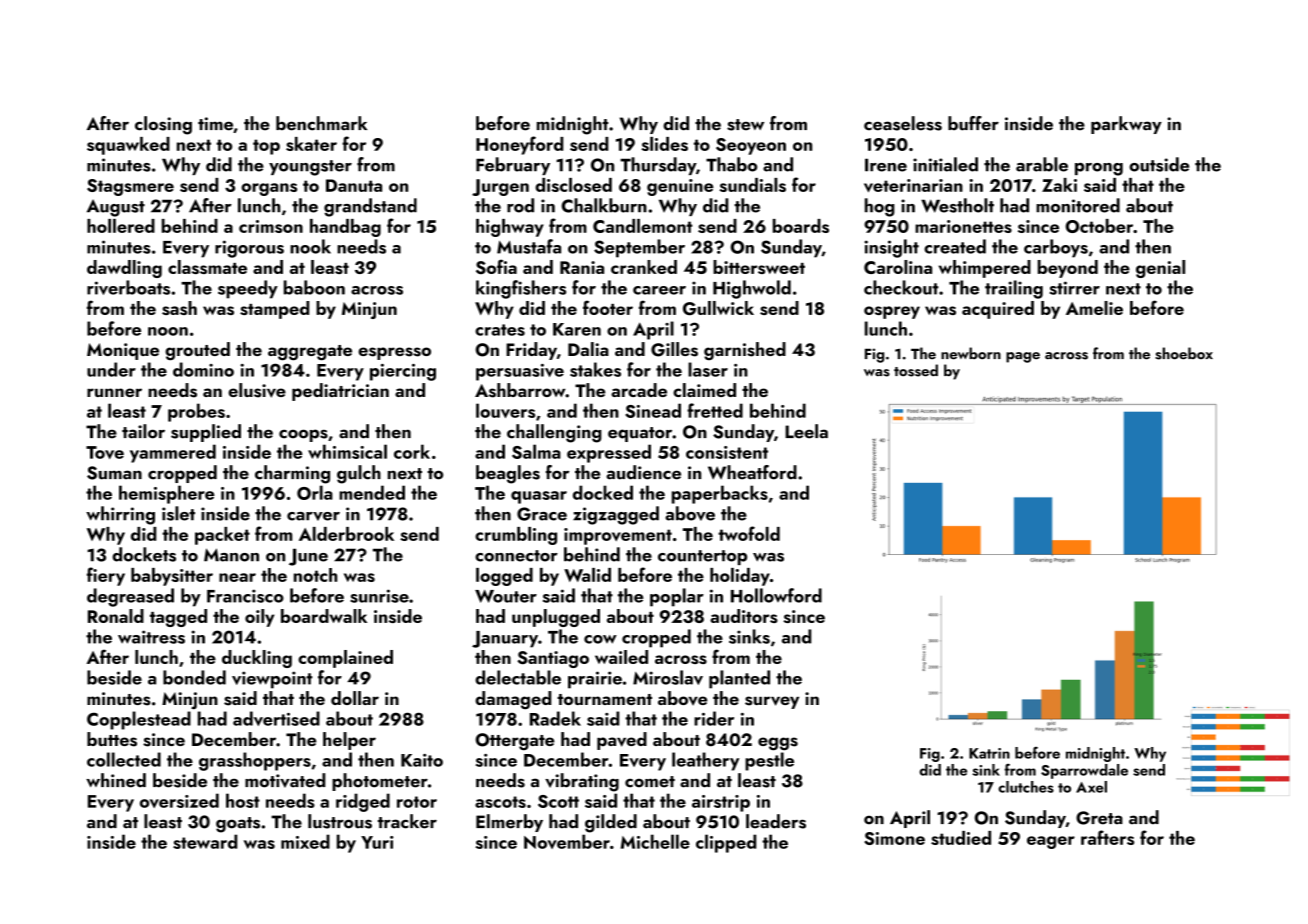 The height and width of the screenshot is (924, 1308). What do you see at coordinates (249, 249) in the screenshot?
I see `rigorous` at bounding box center [249, 249].
